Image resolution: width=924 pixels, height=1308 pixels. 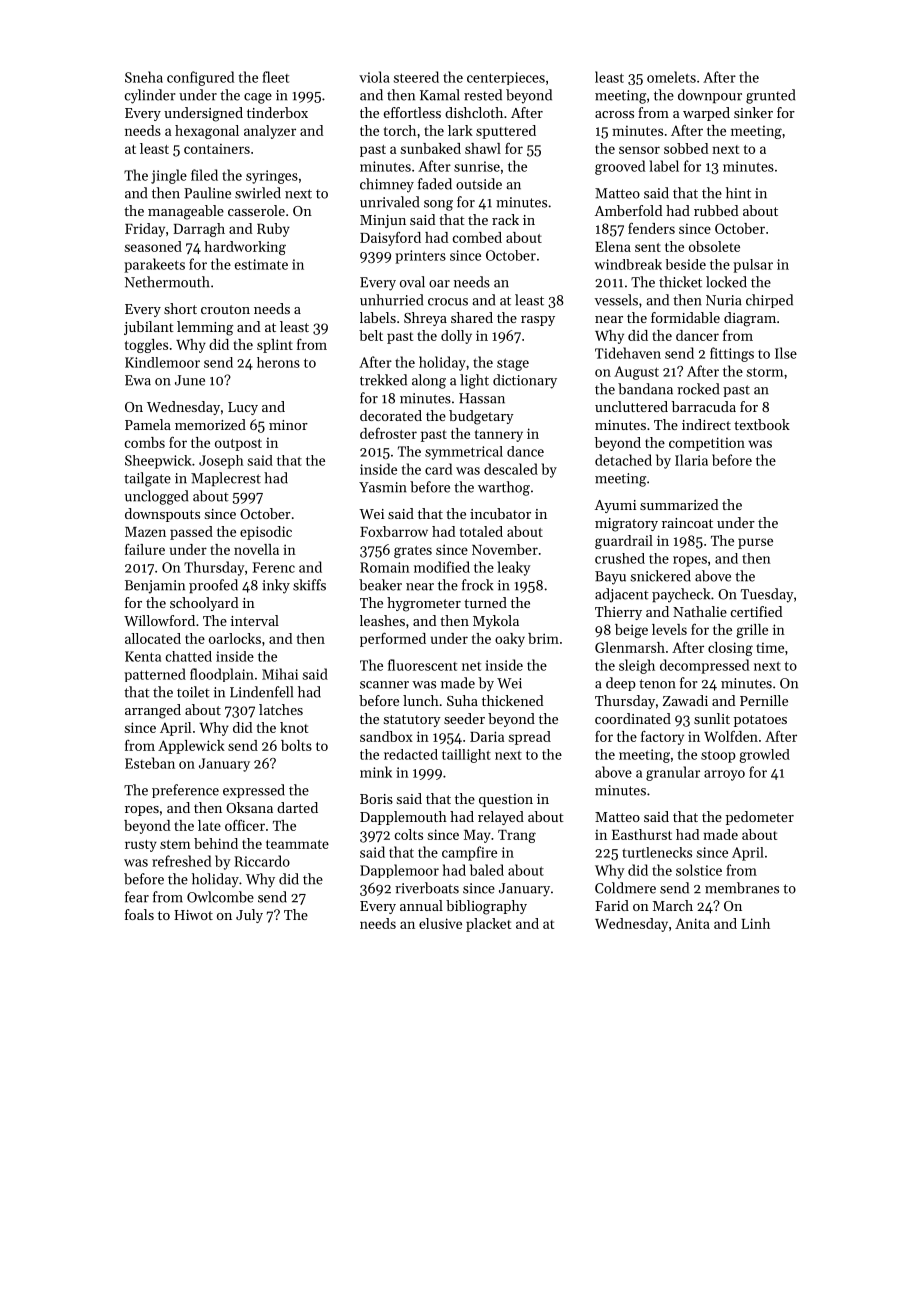 What do you see at coordinates (226, 479) in the screenshot?
I see `Maplecrest` at bounding box center [226, 479].
